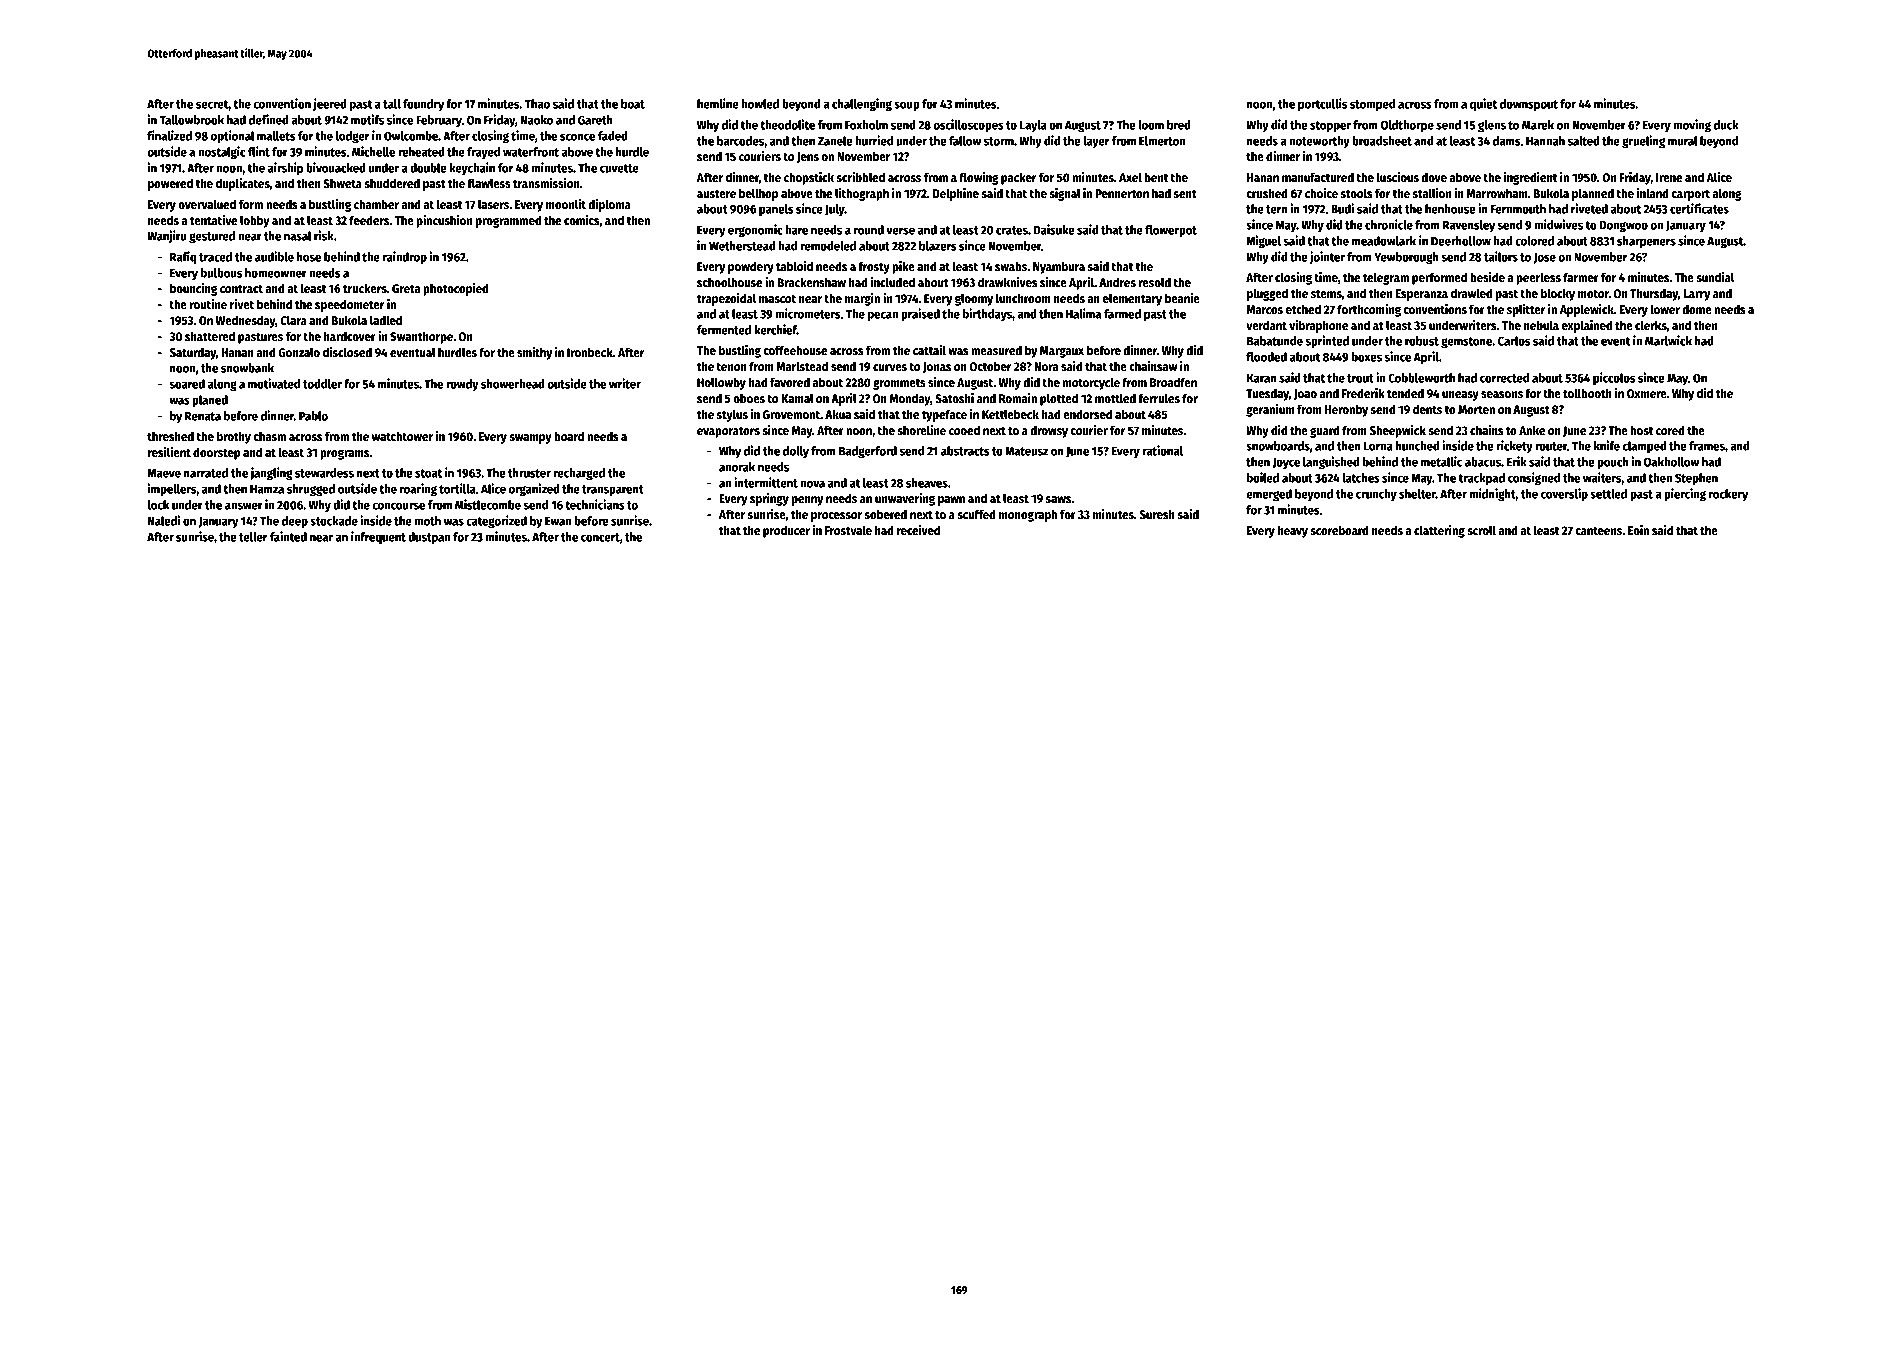 This screenshot has height=1345, width=1902. What do you see at coordinates (429, 538) in the screenshot?
I see `dustpan` at bounding box center [429, 538].
